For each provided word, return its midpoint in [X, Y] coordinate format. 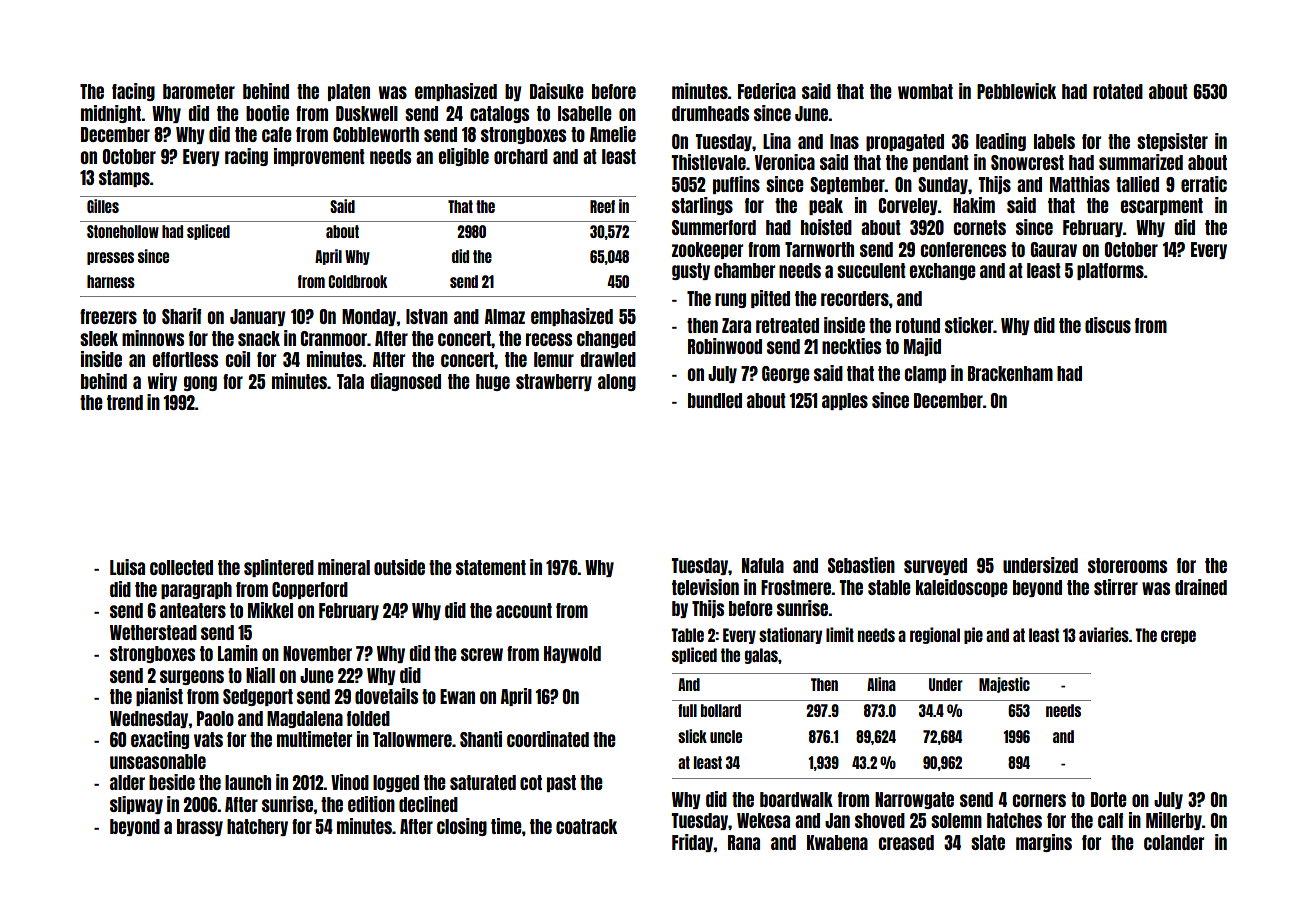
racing [246, 157]
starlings [702, 206]
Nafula [763, 565]
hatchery [257, 827]
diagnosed [406, 382]
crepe [1178, 637]
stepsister [1172, 142]
